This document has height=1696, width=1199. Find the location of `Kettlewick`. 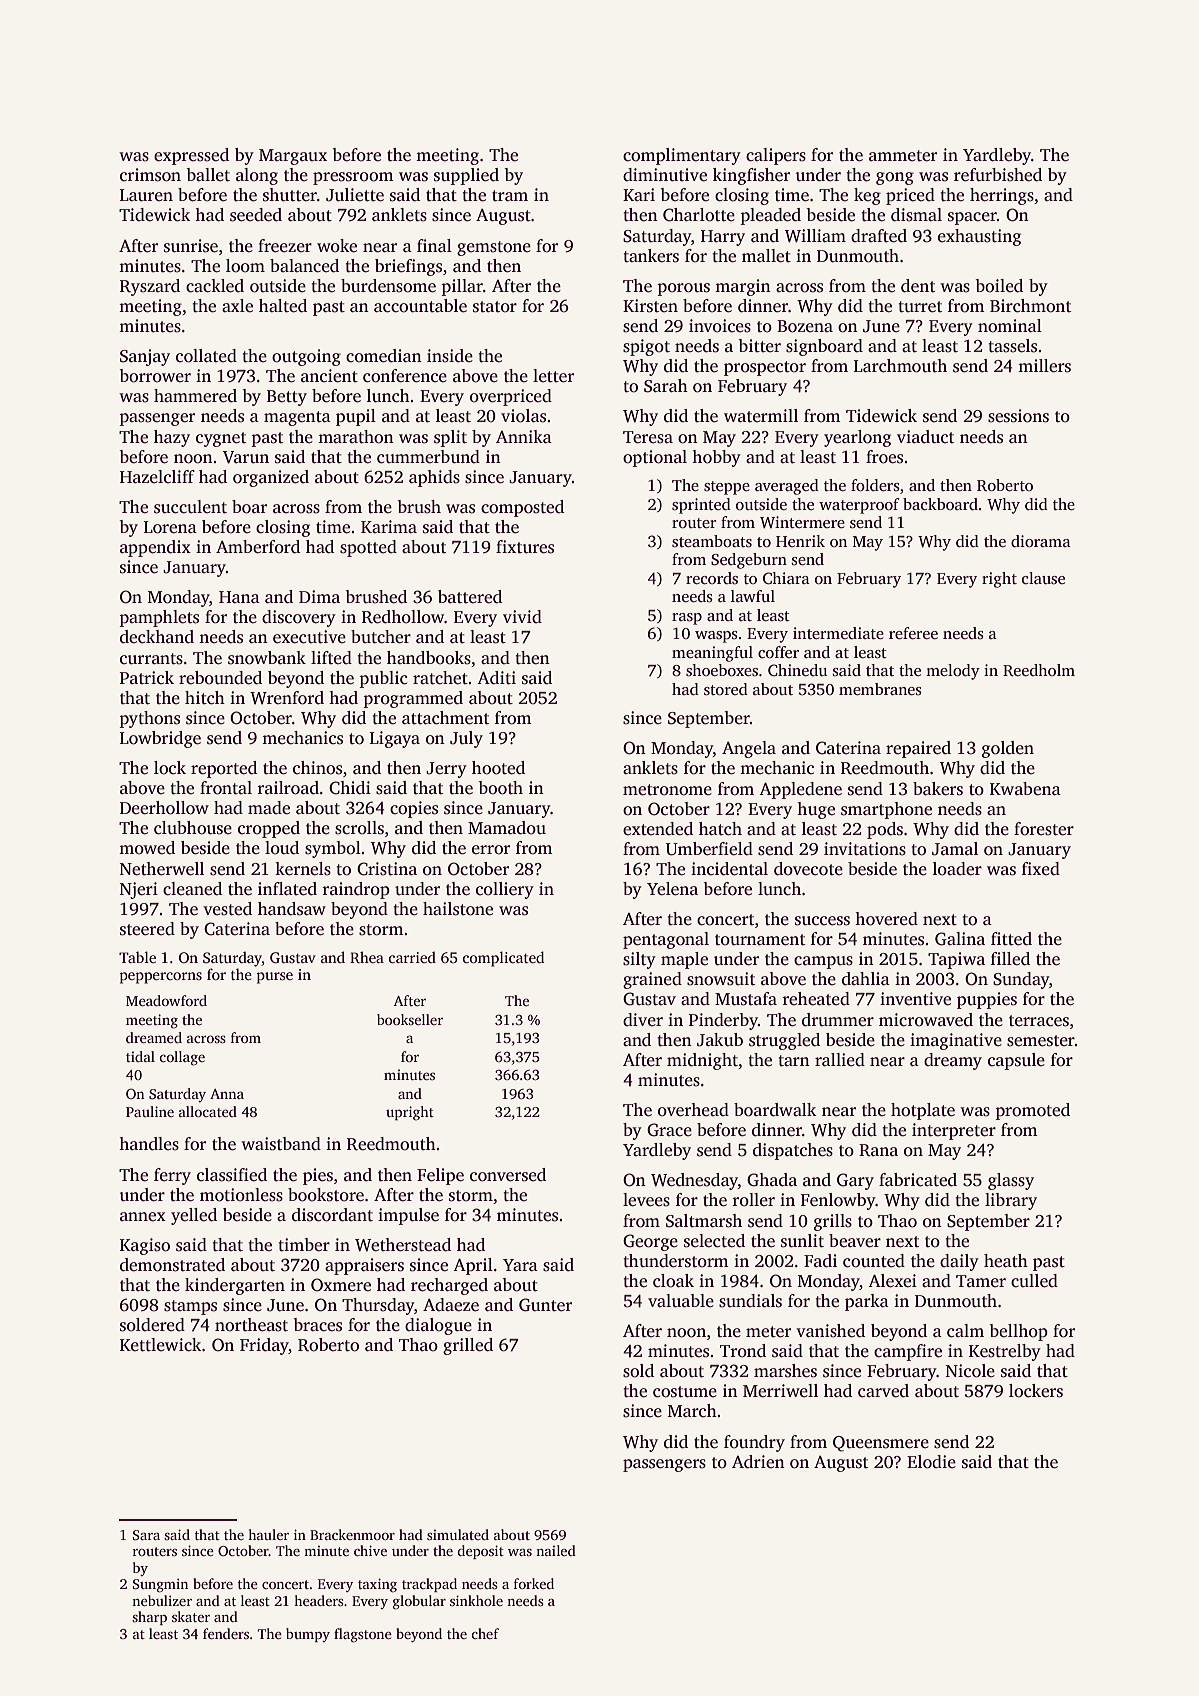

Kettlewick is located at coordinates (161, 1345).
